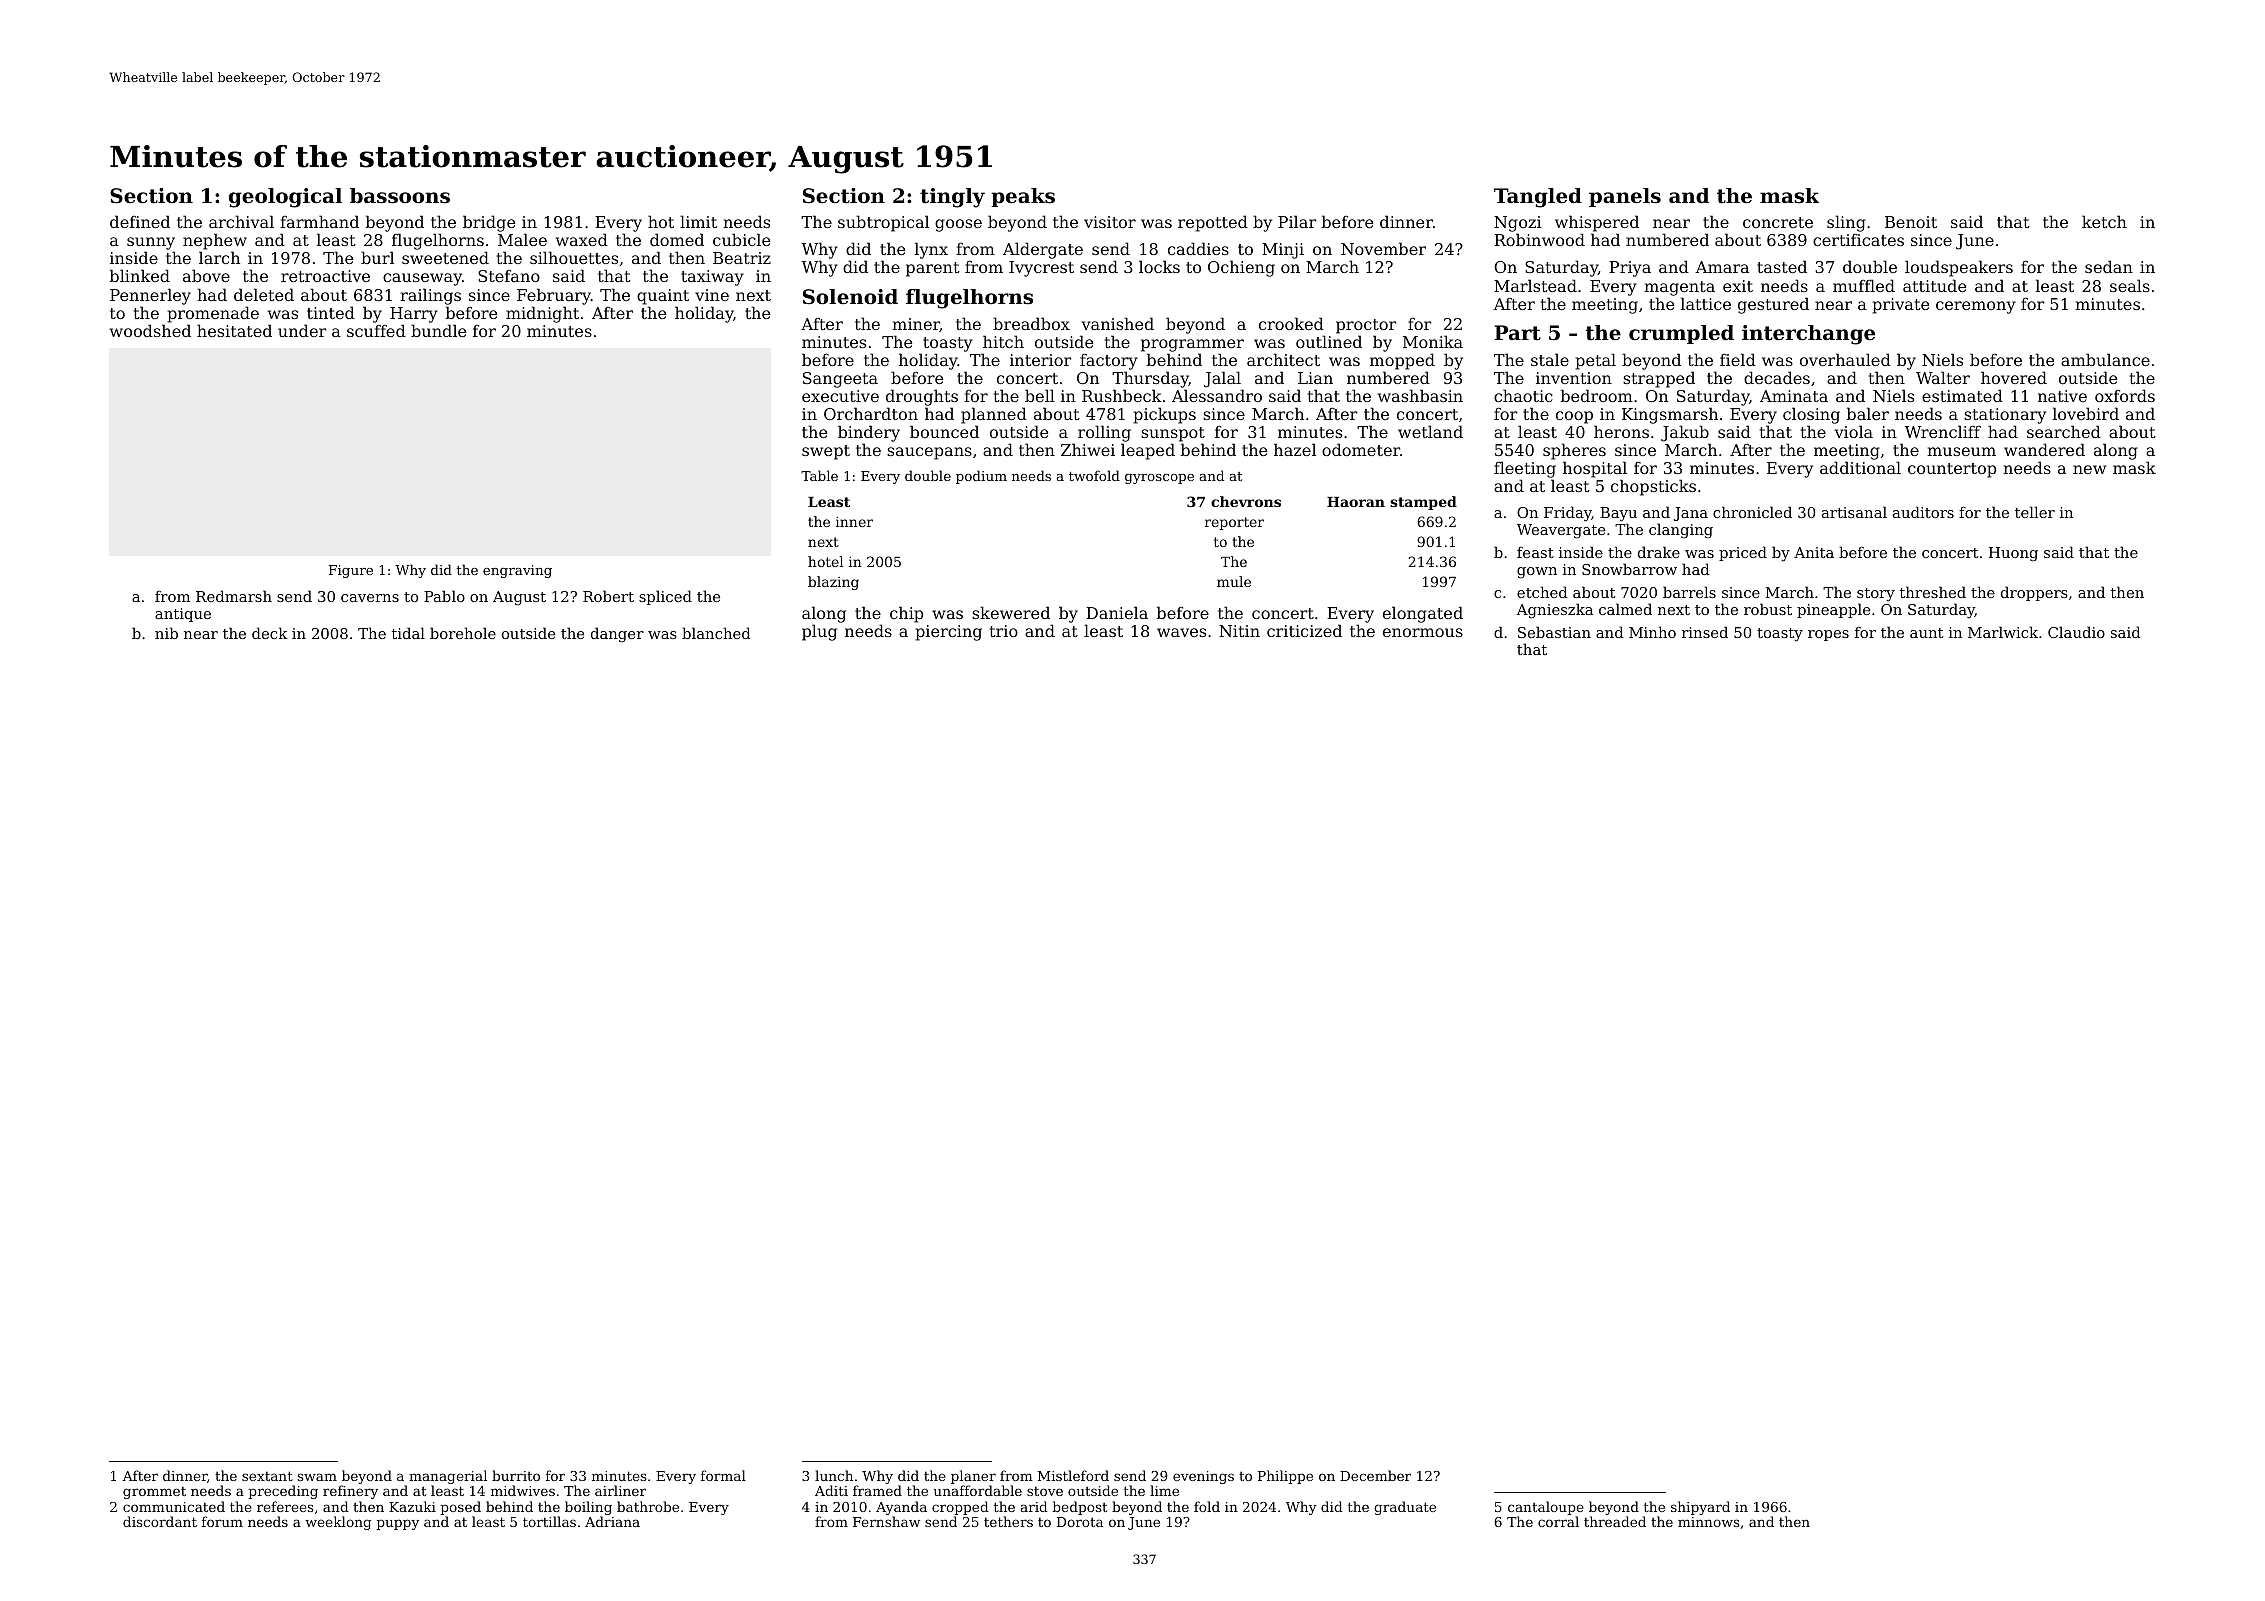  Describe the element at coordinates (949, 633) in the document. I see `piercing` at that location.
